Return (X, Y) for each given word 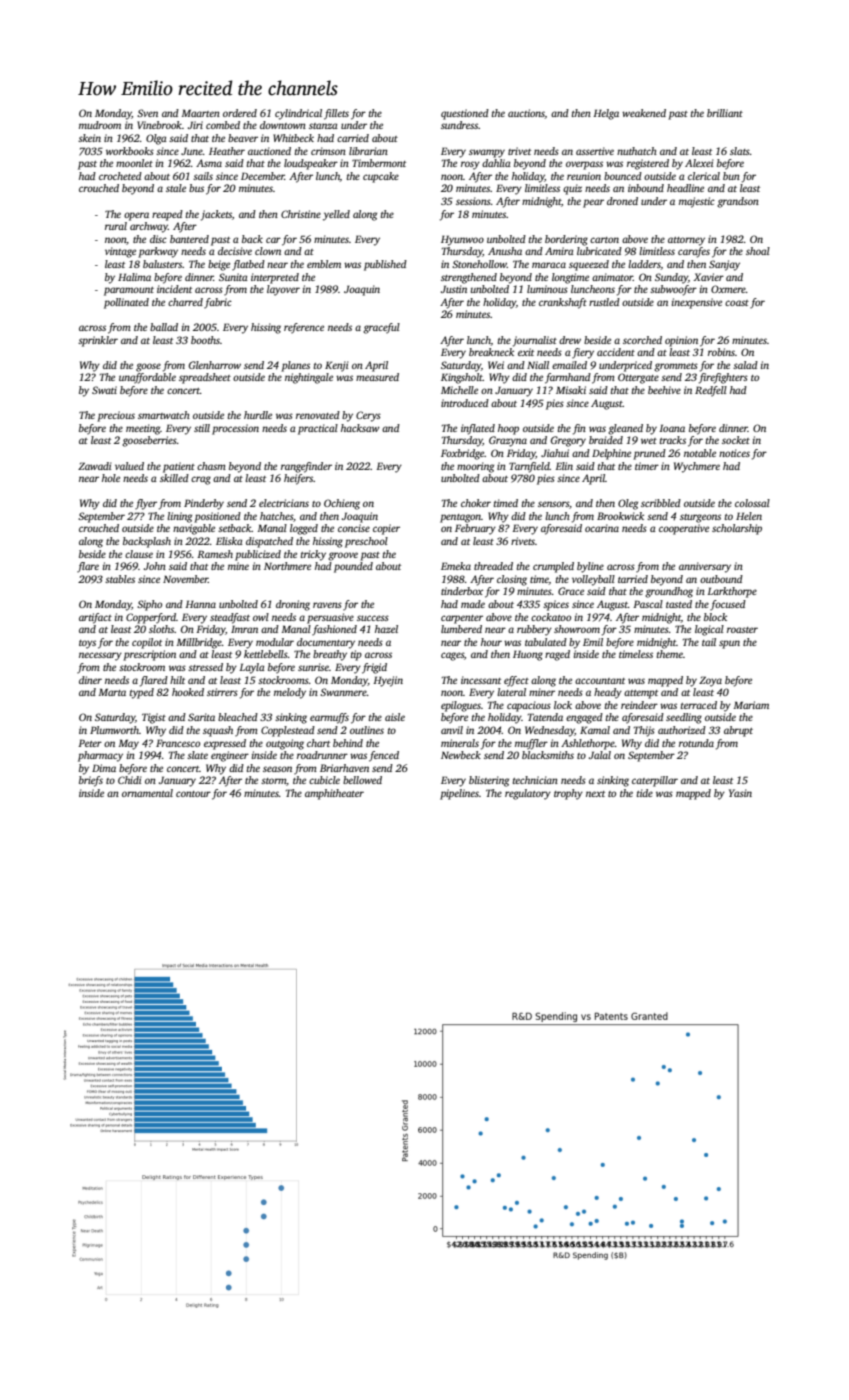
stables (120, 579)
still (202, 428)
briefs (91, 781)
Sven (147, 113)
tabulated (546, 642)
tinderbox (462, 591)
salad (745, 365)
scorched (642, 340)
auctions (526, 114)
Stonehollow (479, 264)
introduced (465, 403)
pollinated (126, 303)
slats (740, 151)
